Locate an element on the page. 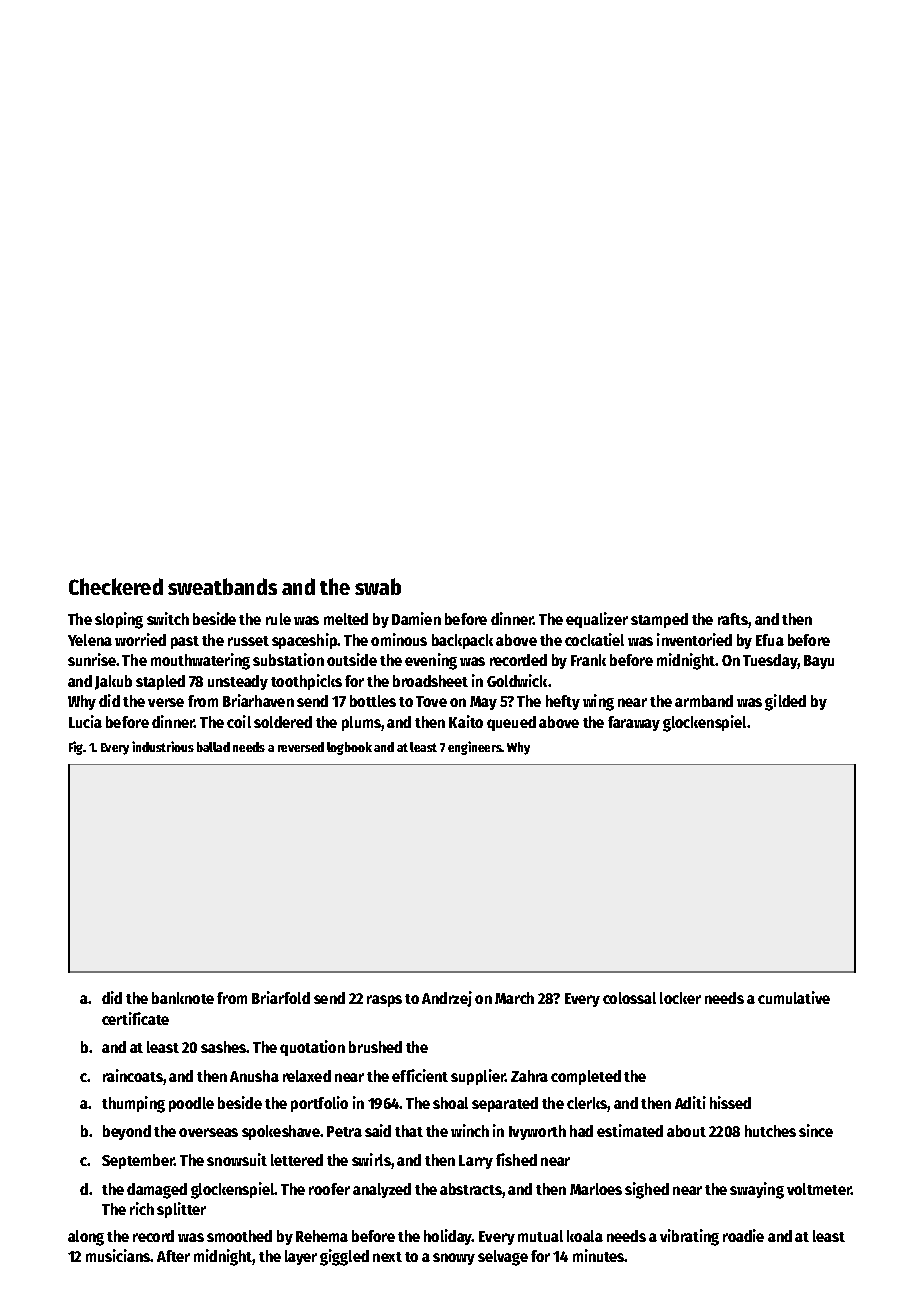 This document has width=924, height=1314. spokeshave is located at coordinates (281, 1132).
